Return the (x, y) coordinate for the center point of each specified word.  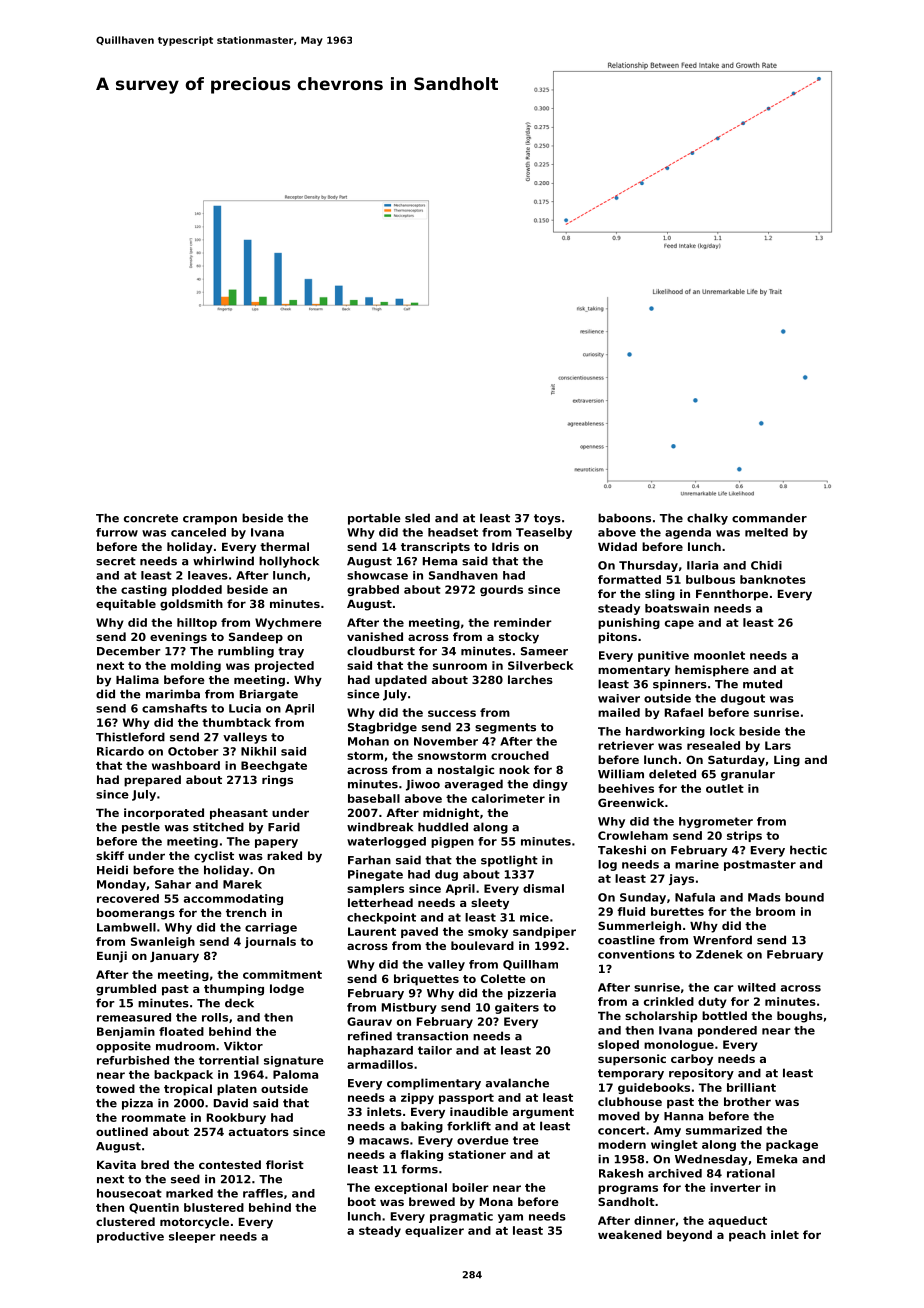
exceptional (411, 1188)
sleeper (192, 1237)
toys (547, 519)
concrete (151, 518)
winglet (674, 1145)
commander (769, 518)
